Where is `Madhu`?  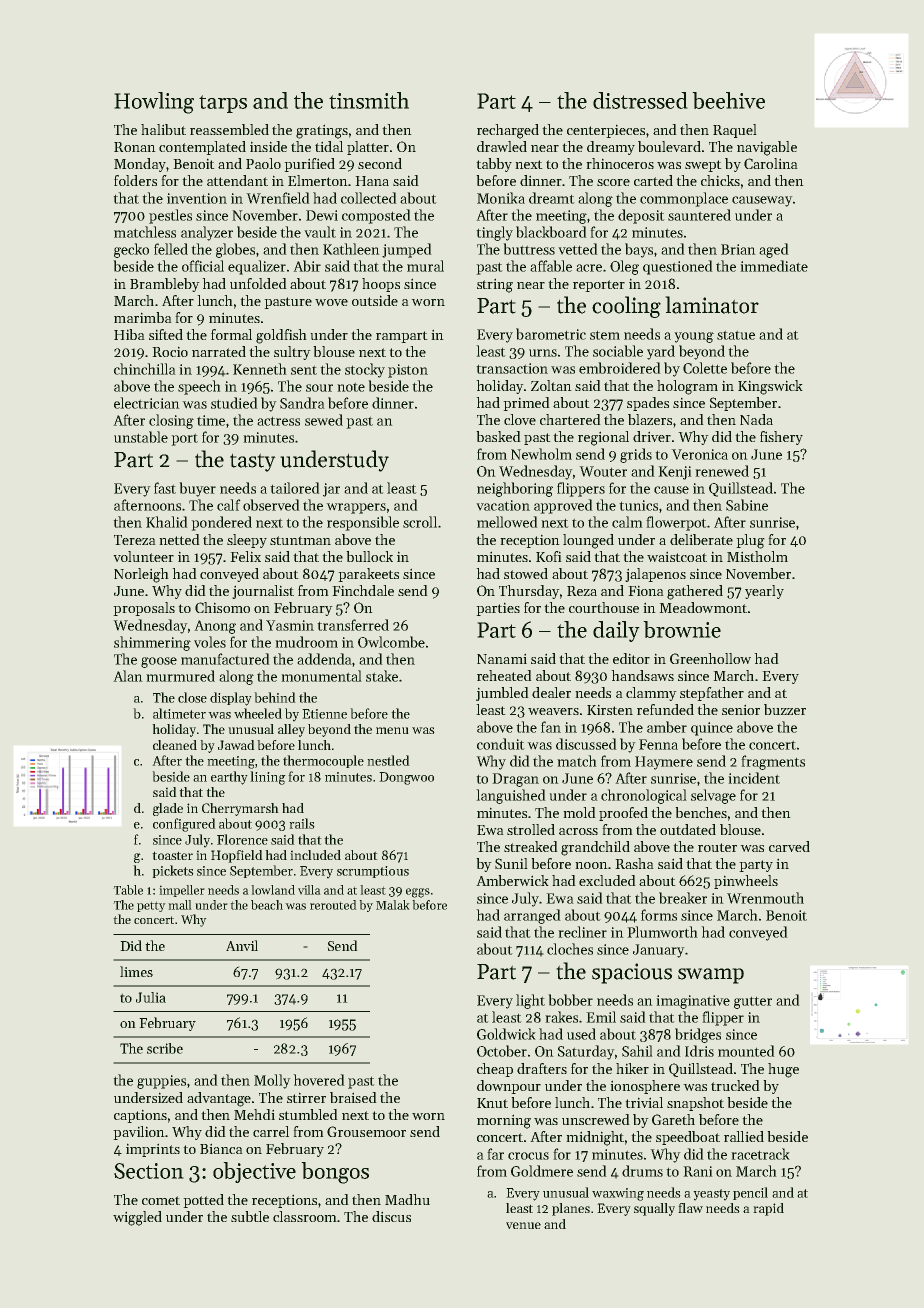
Madhu is located at coordinates (407, 1199).
